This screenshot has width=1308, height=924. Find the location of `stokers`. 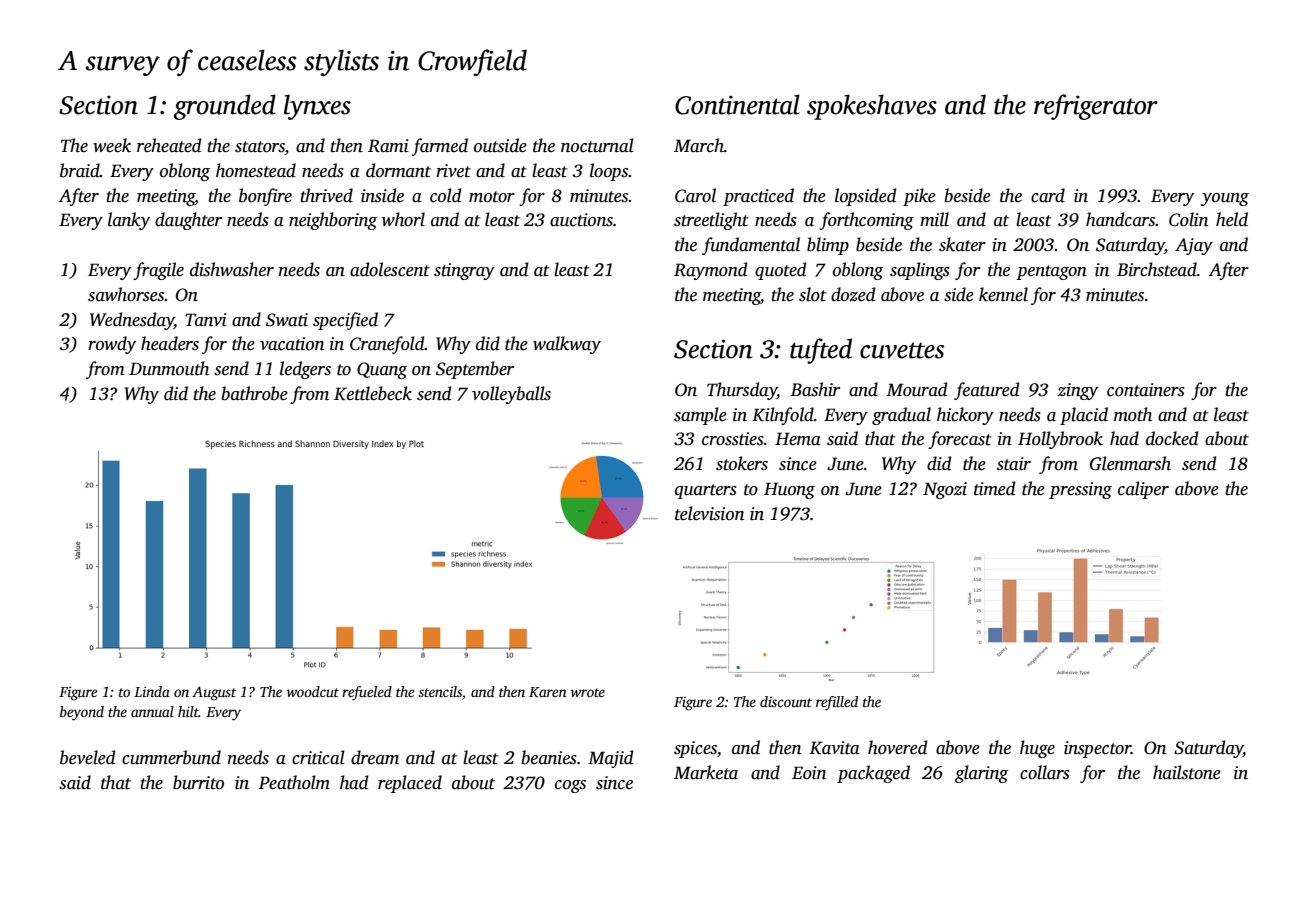

stokers is located at coordinates (742, 463).
